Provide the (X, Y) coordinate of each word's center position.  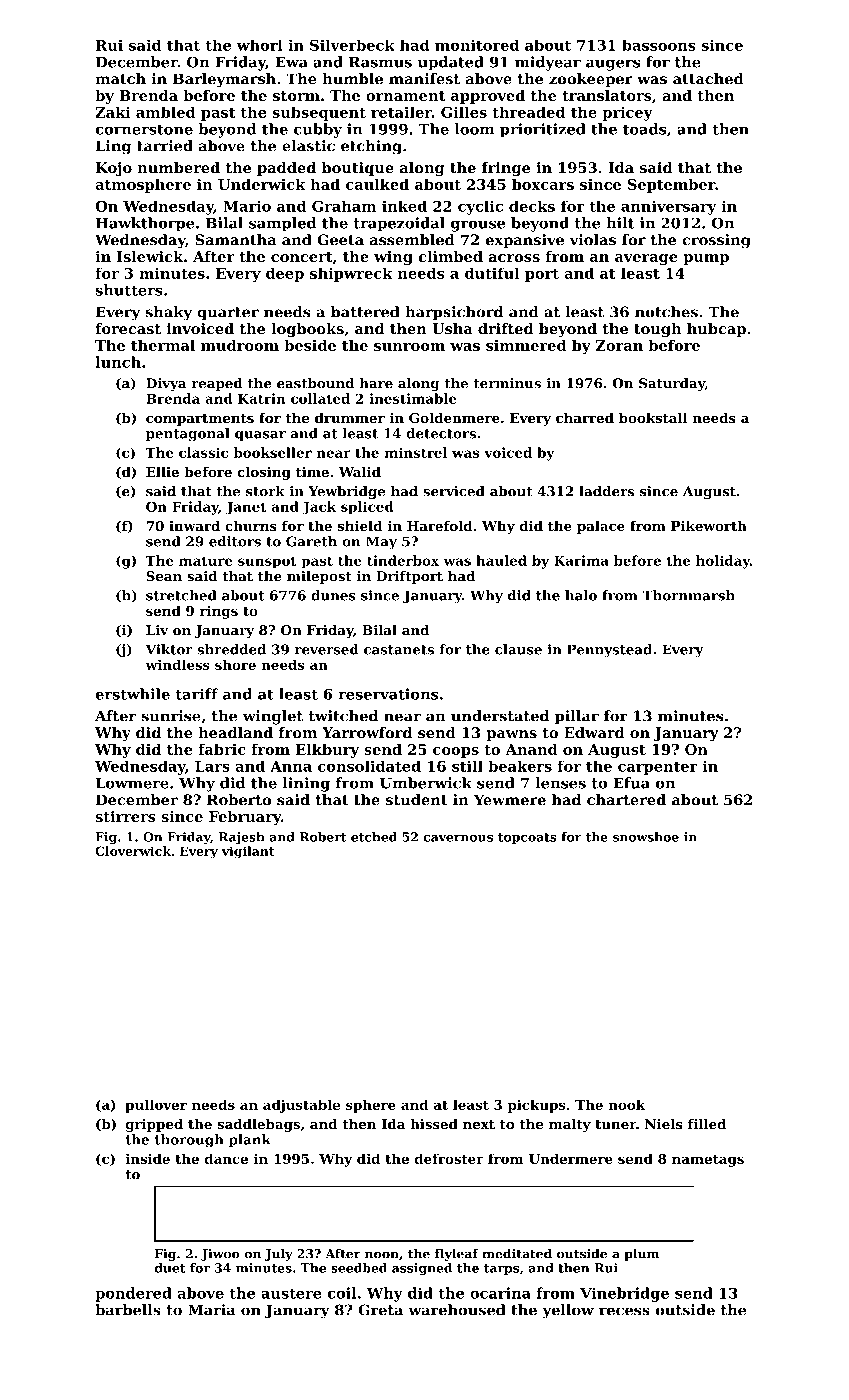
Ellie (162, 471)
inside (147, 1158)
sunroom (409, 347)
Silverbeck (352, 45)
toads (644, 129)
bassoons (659, 45)
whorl (260, 45)
